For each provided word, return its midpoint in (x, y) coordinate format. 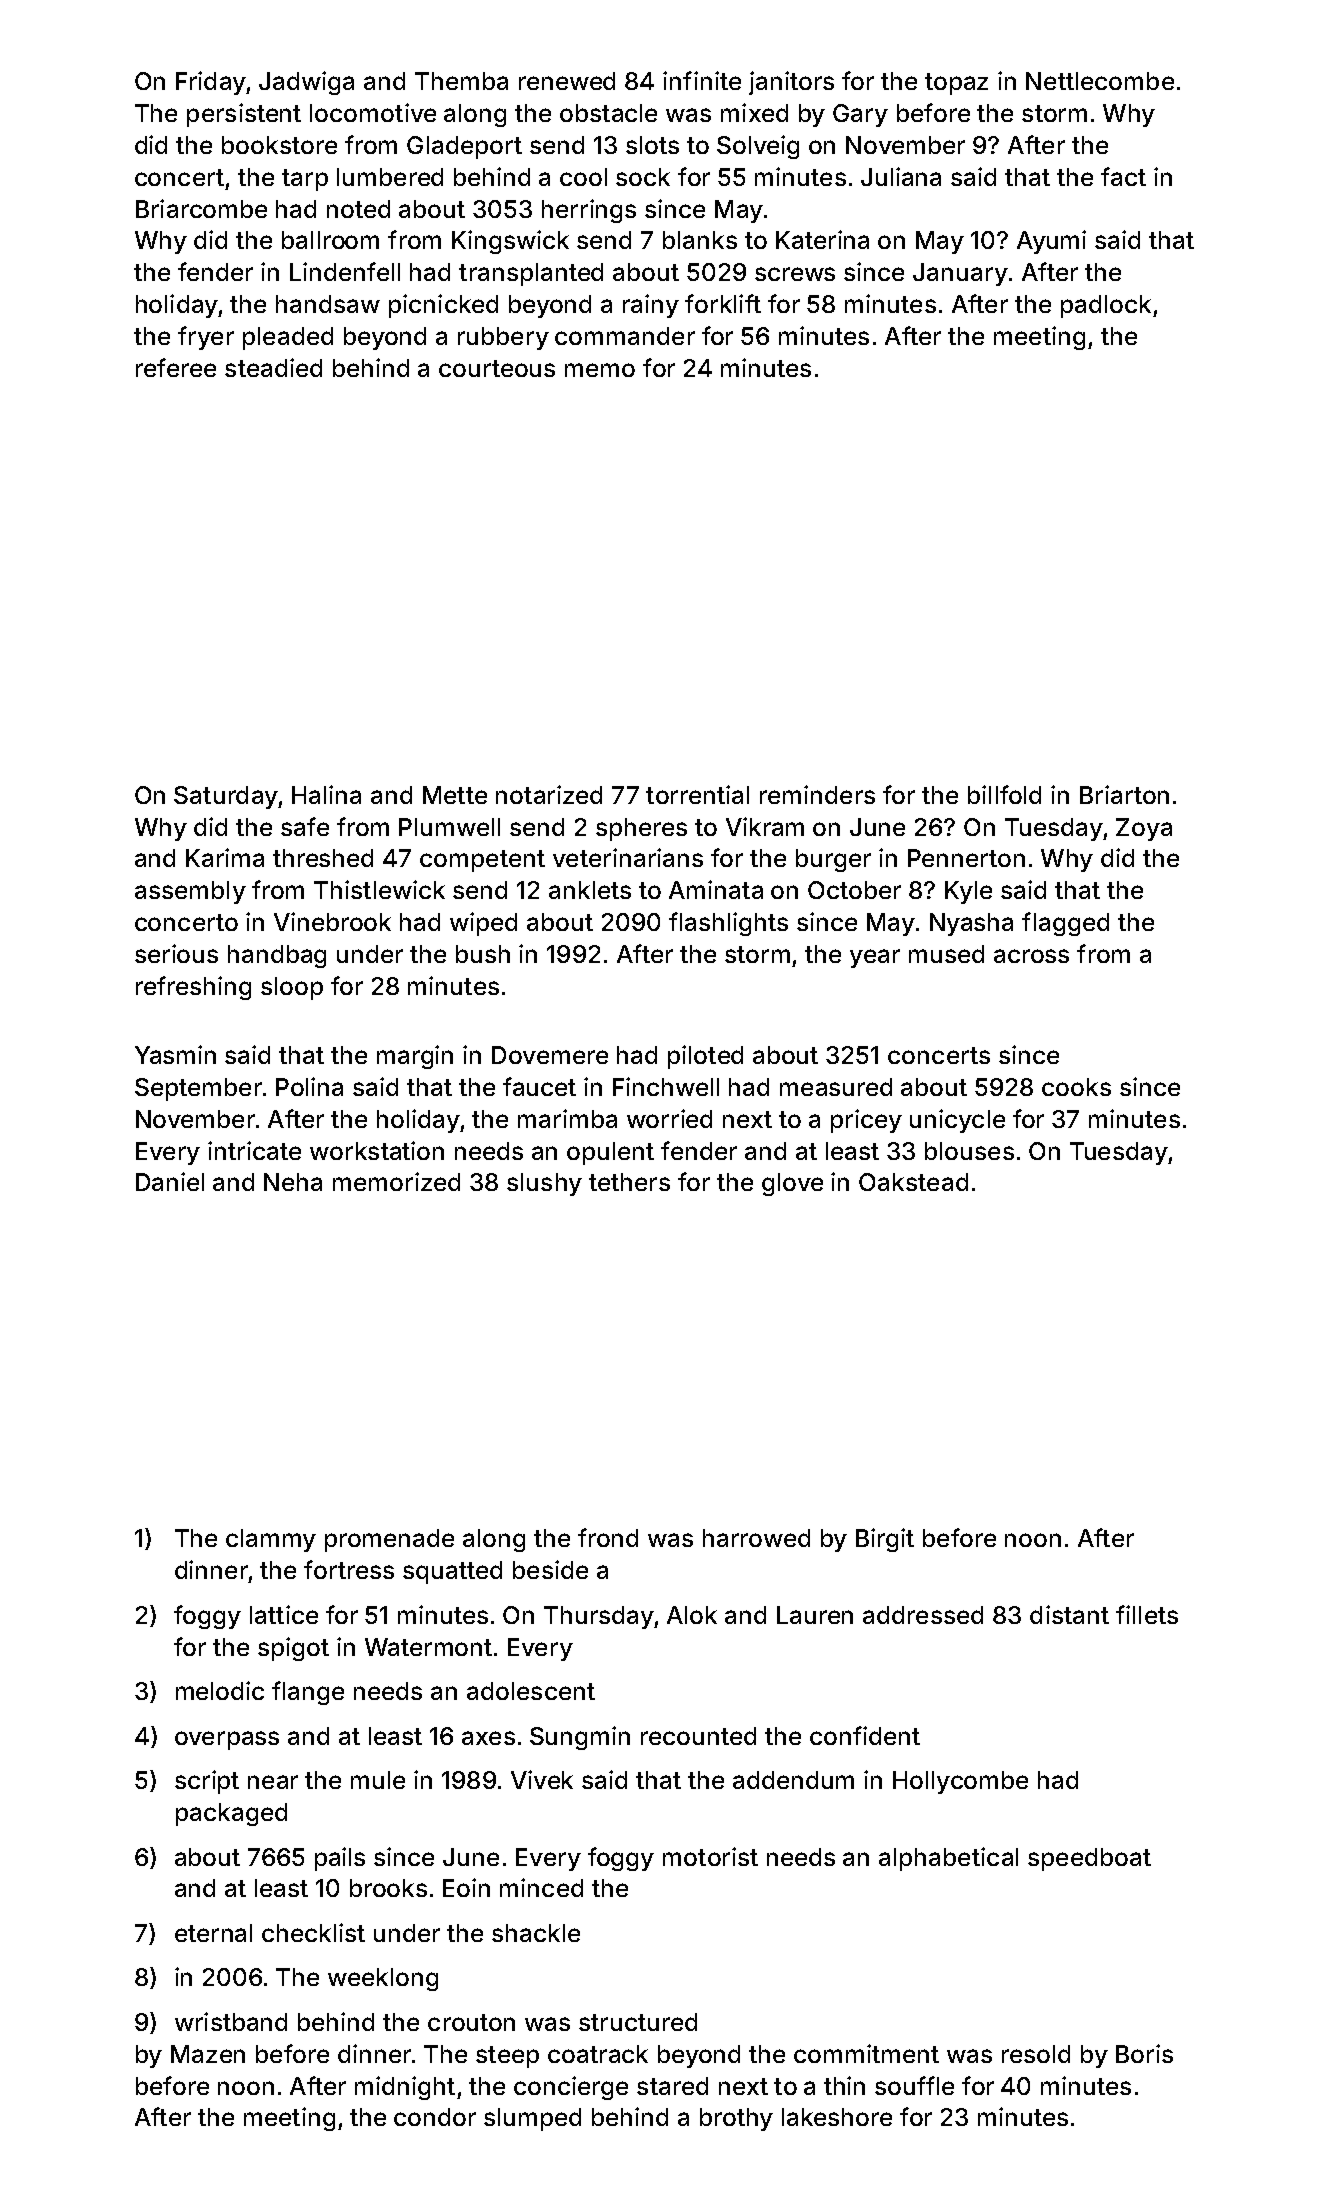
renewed (567, 81)
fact (1123, 176)
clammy (271, 1540)
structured (638, 2022)
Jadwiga (306, 83)
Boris (1144, 2053)
